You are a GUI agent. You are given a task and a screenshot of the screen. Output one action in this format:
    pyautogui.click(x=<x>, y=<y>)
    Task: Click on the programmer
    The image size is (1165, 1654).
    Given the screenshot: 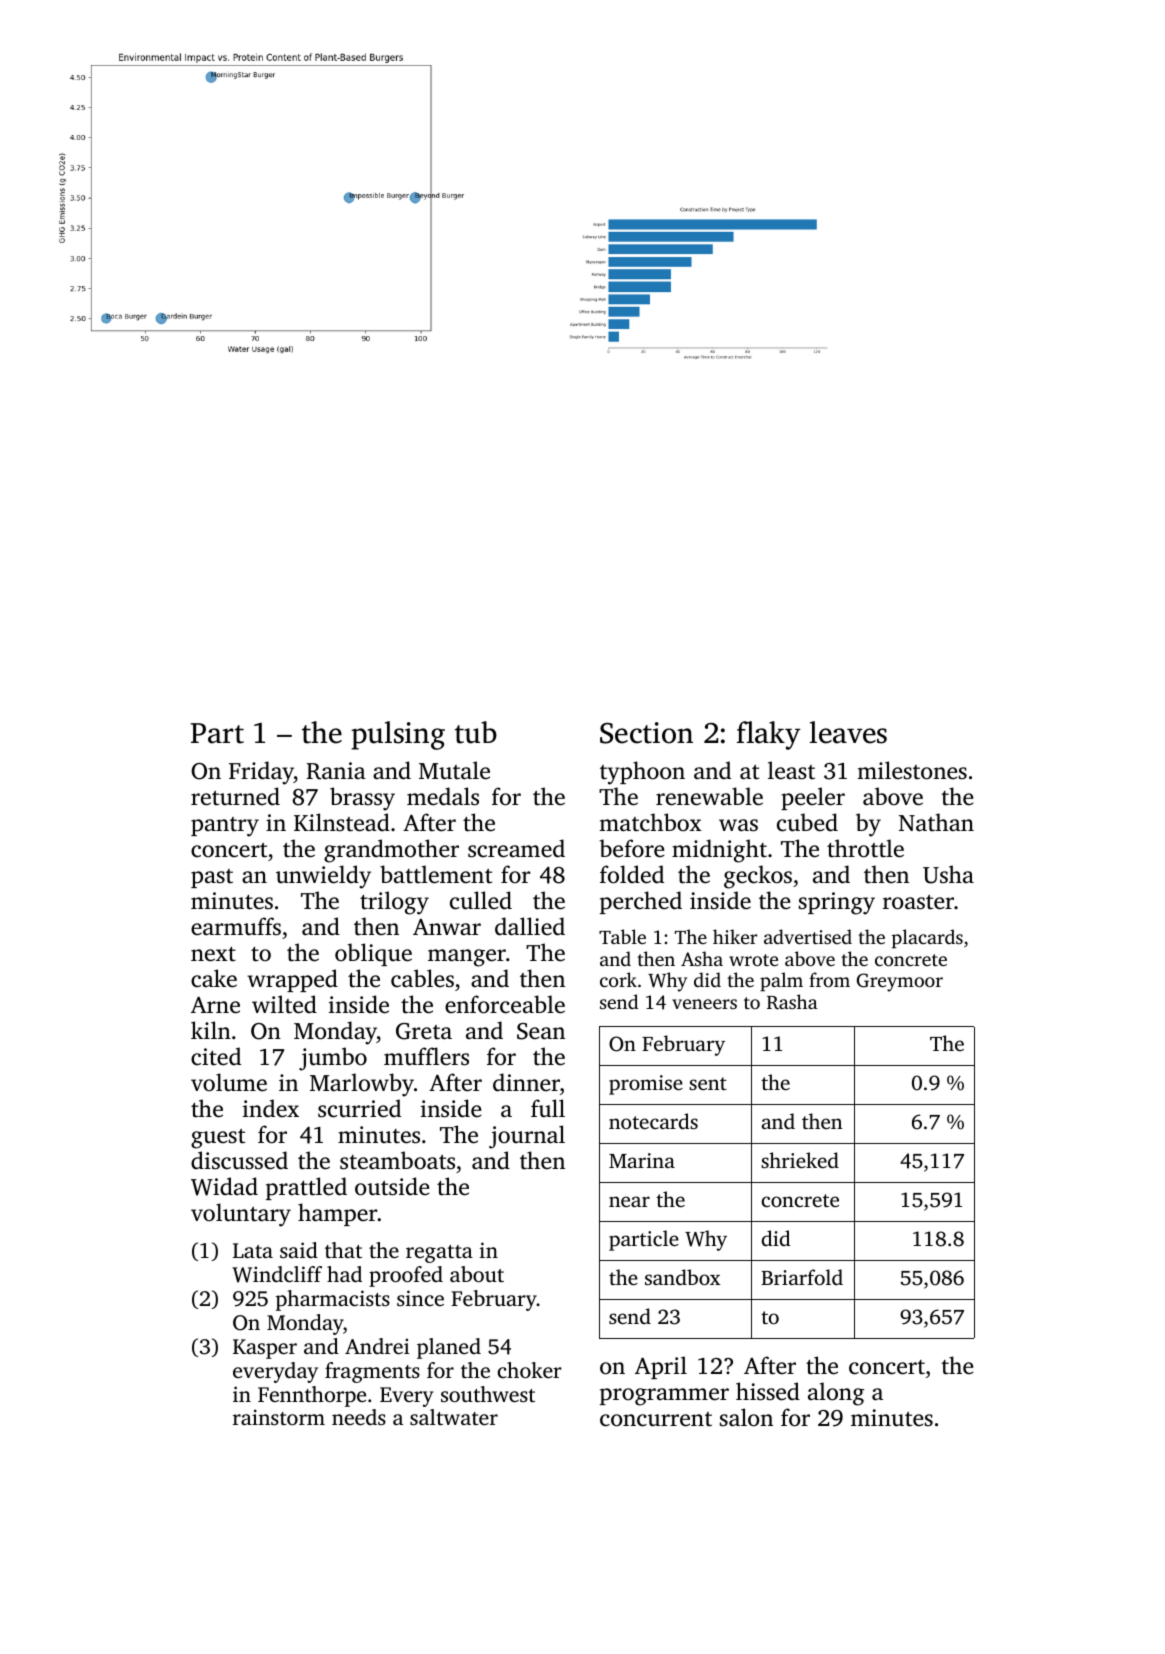 What is the action you would take?
    pyautogui.click(x=664, y=1397)
